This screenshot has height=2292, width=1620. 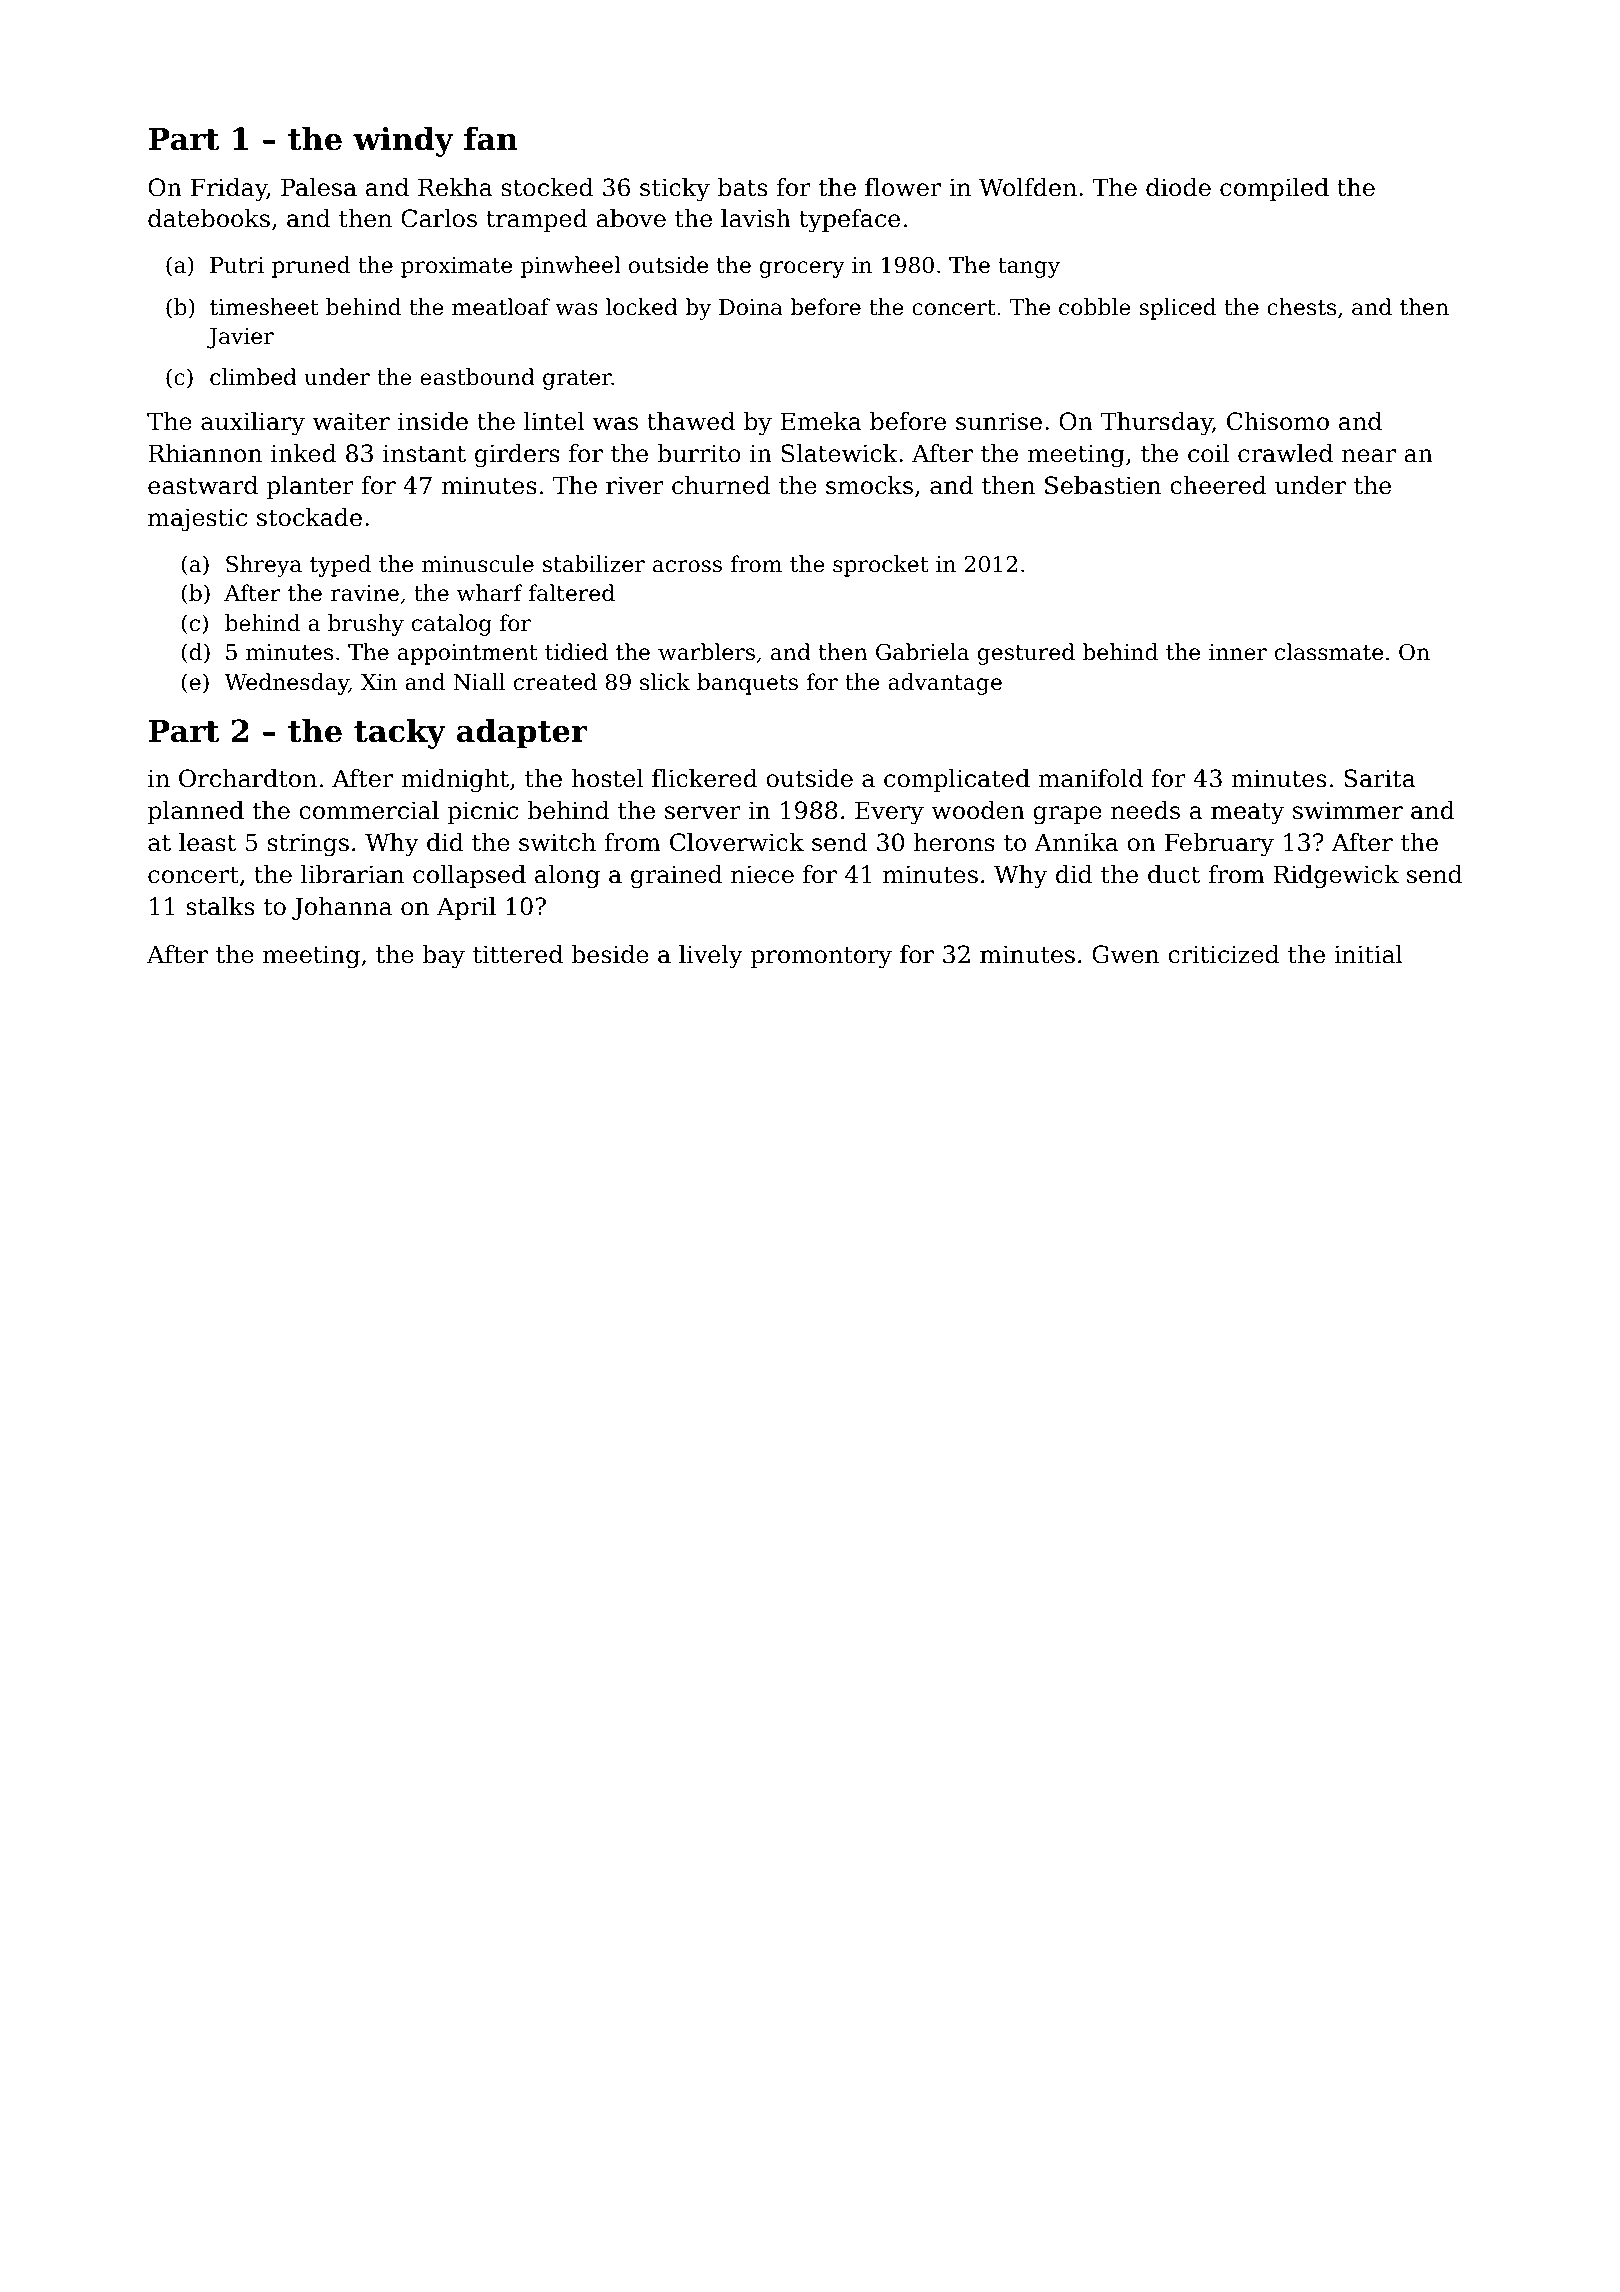 What do you see at coordinates (840, 453) in the screenshot?
I see `Slatewick` at bounding box center [840, 453].
